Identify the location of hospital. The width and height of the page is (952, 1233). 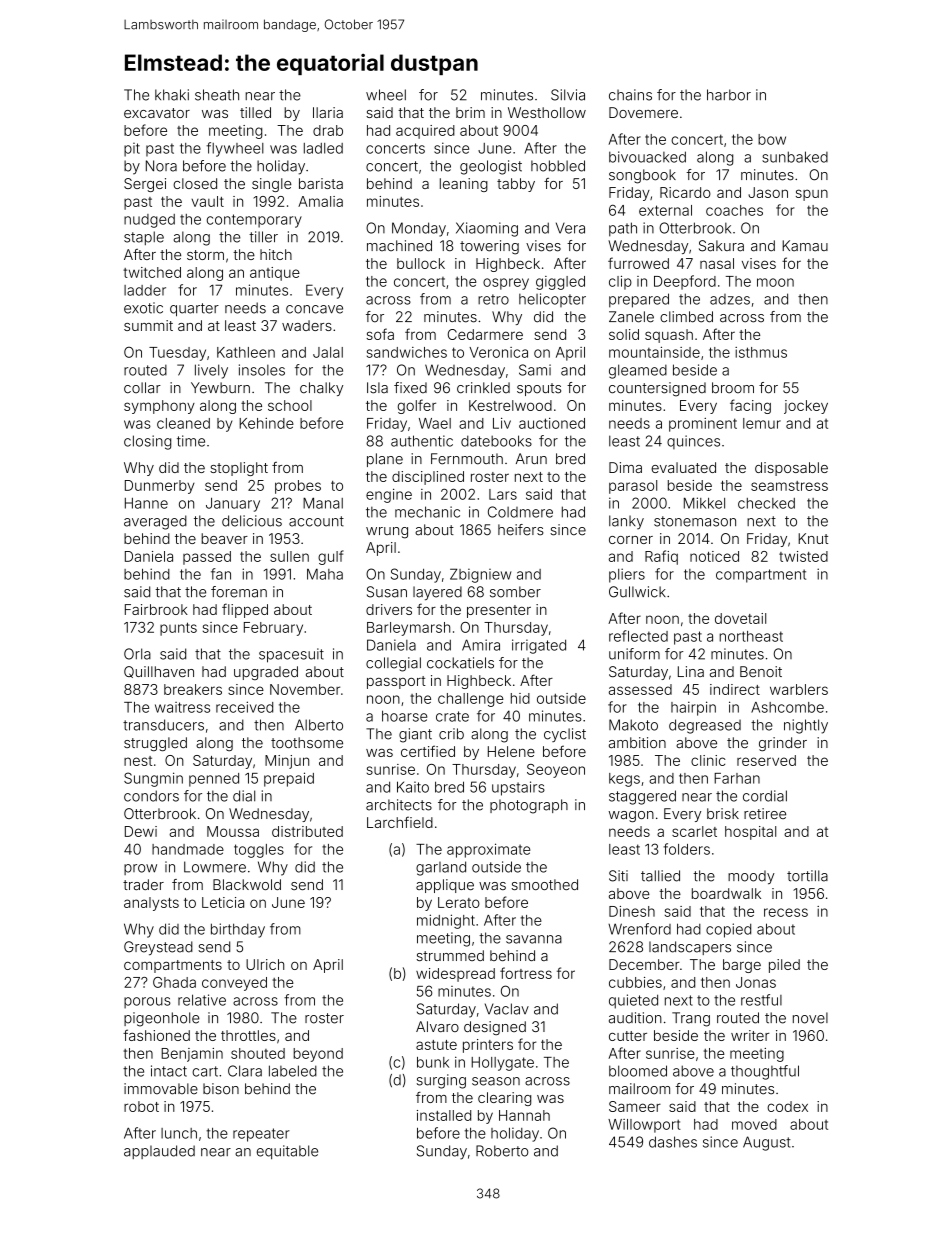
(750, 833).
